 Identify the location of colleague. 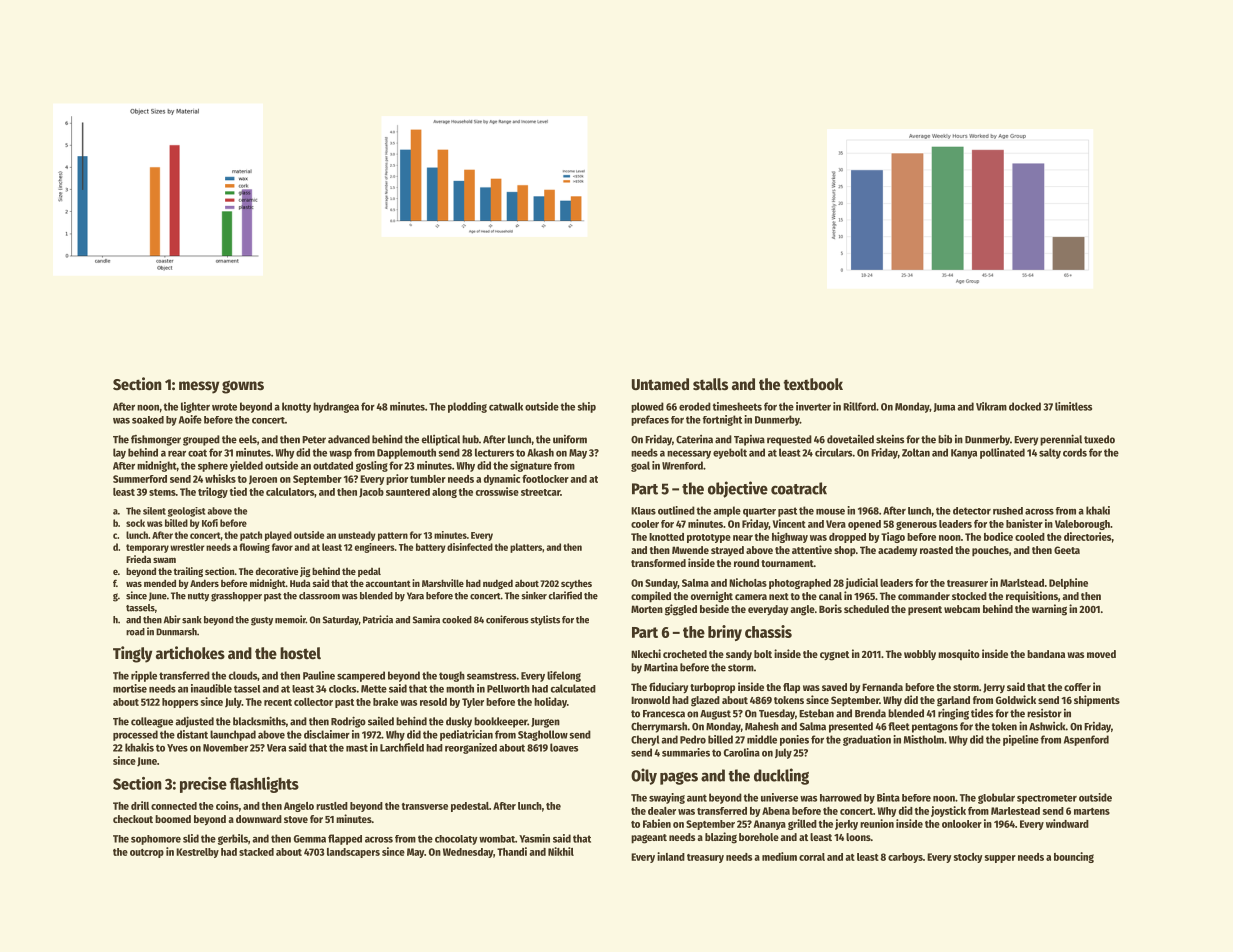
(152, 722).
